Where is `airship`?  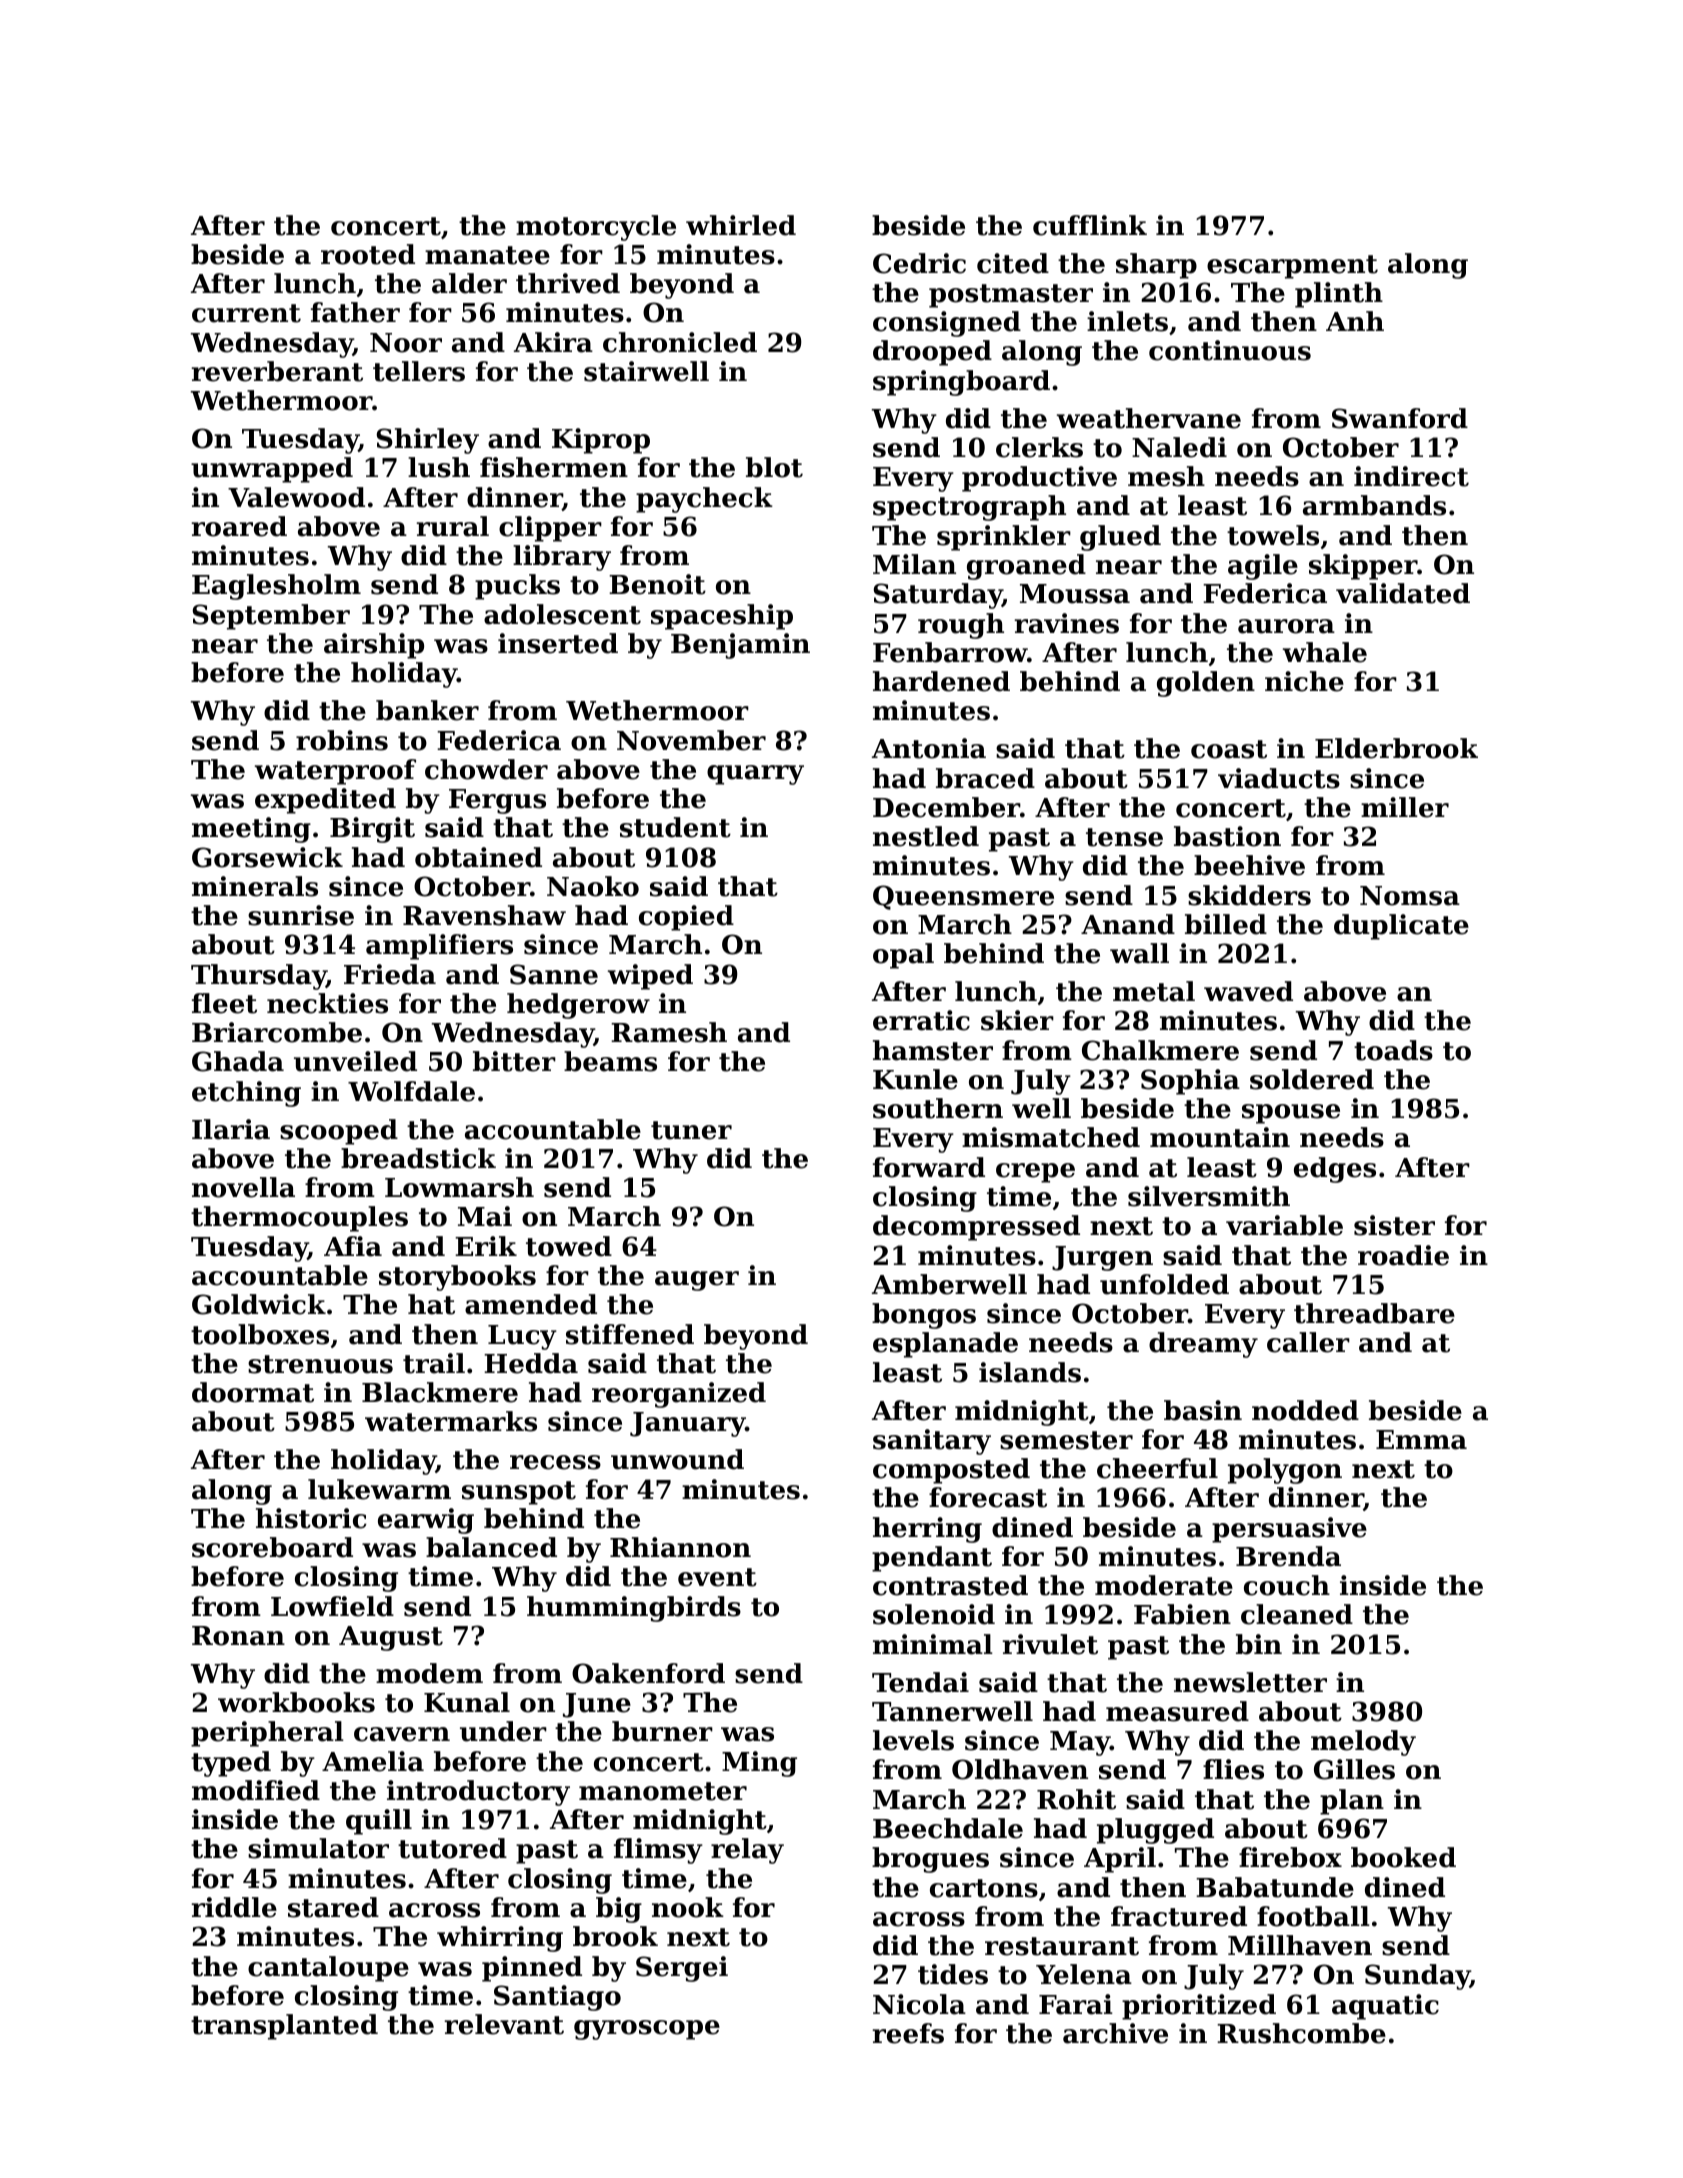
airship is located at coordinates (374, 646).
